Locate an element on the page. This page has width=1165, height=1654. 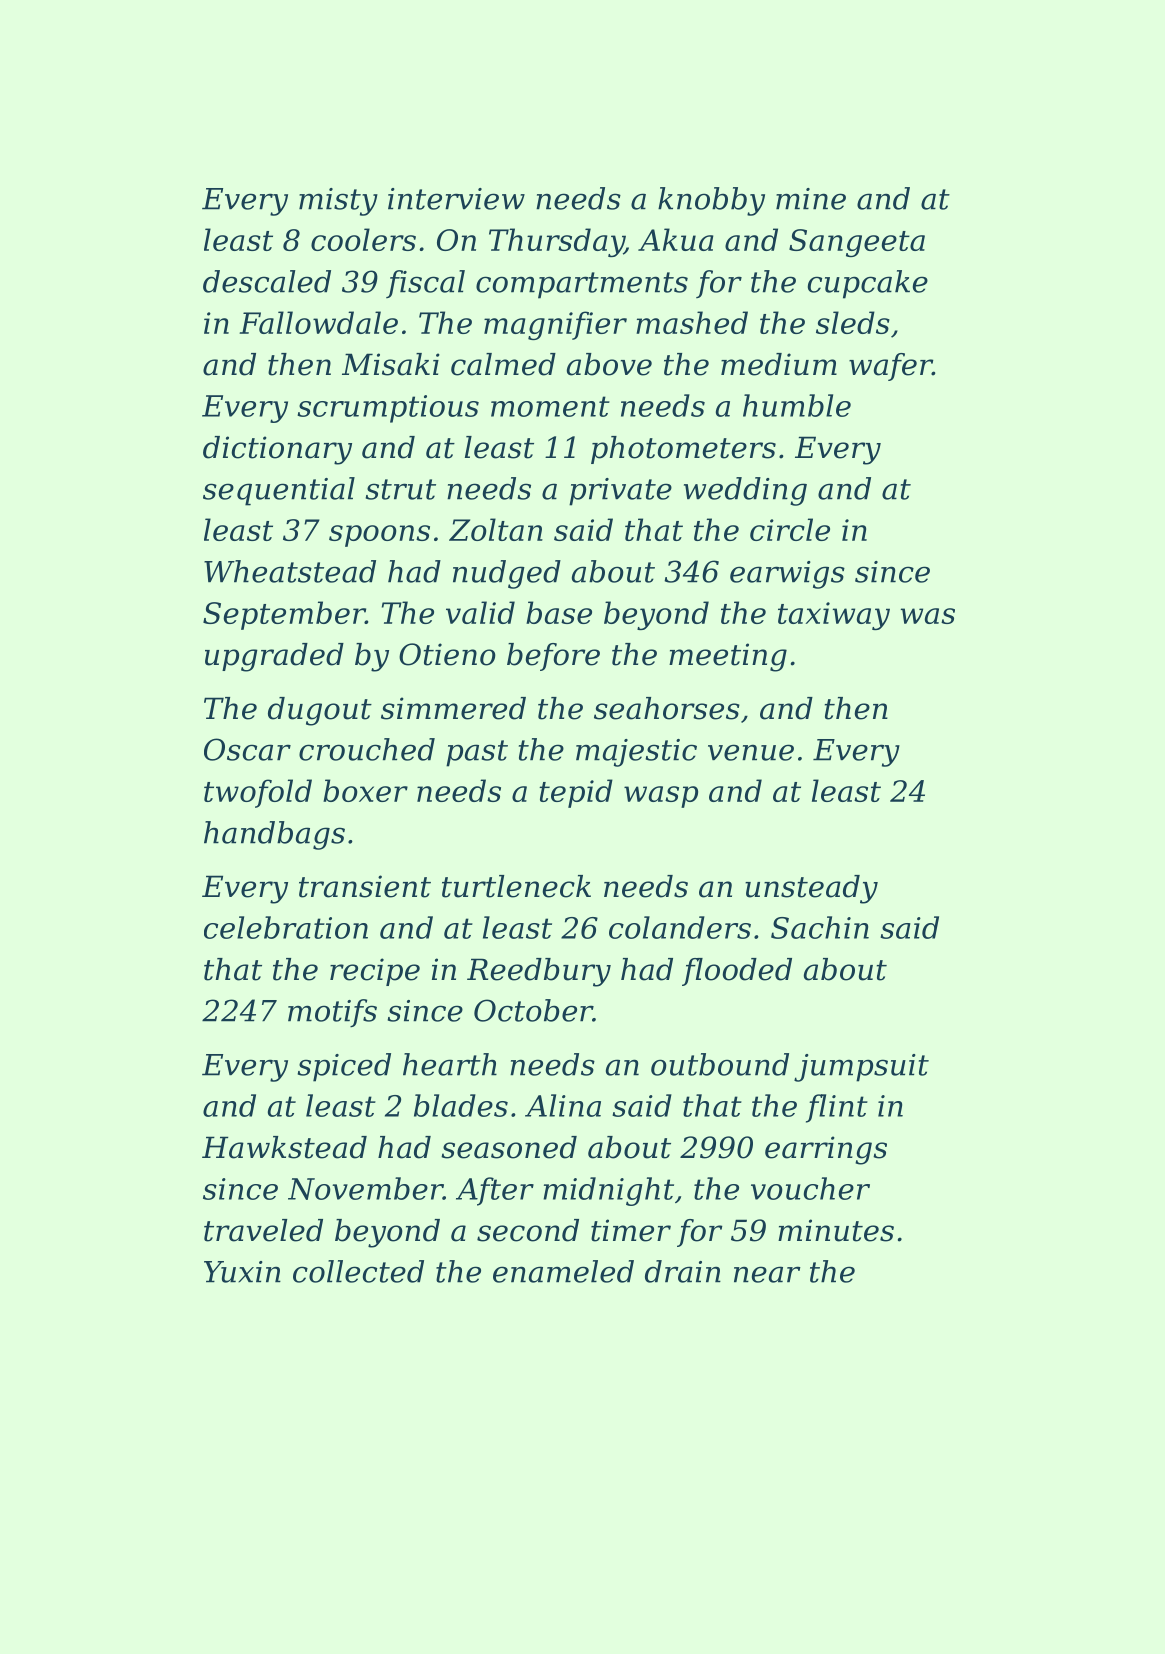
wafer is located at coordinates (891, 367).
